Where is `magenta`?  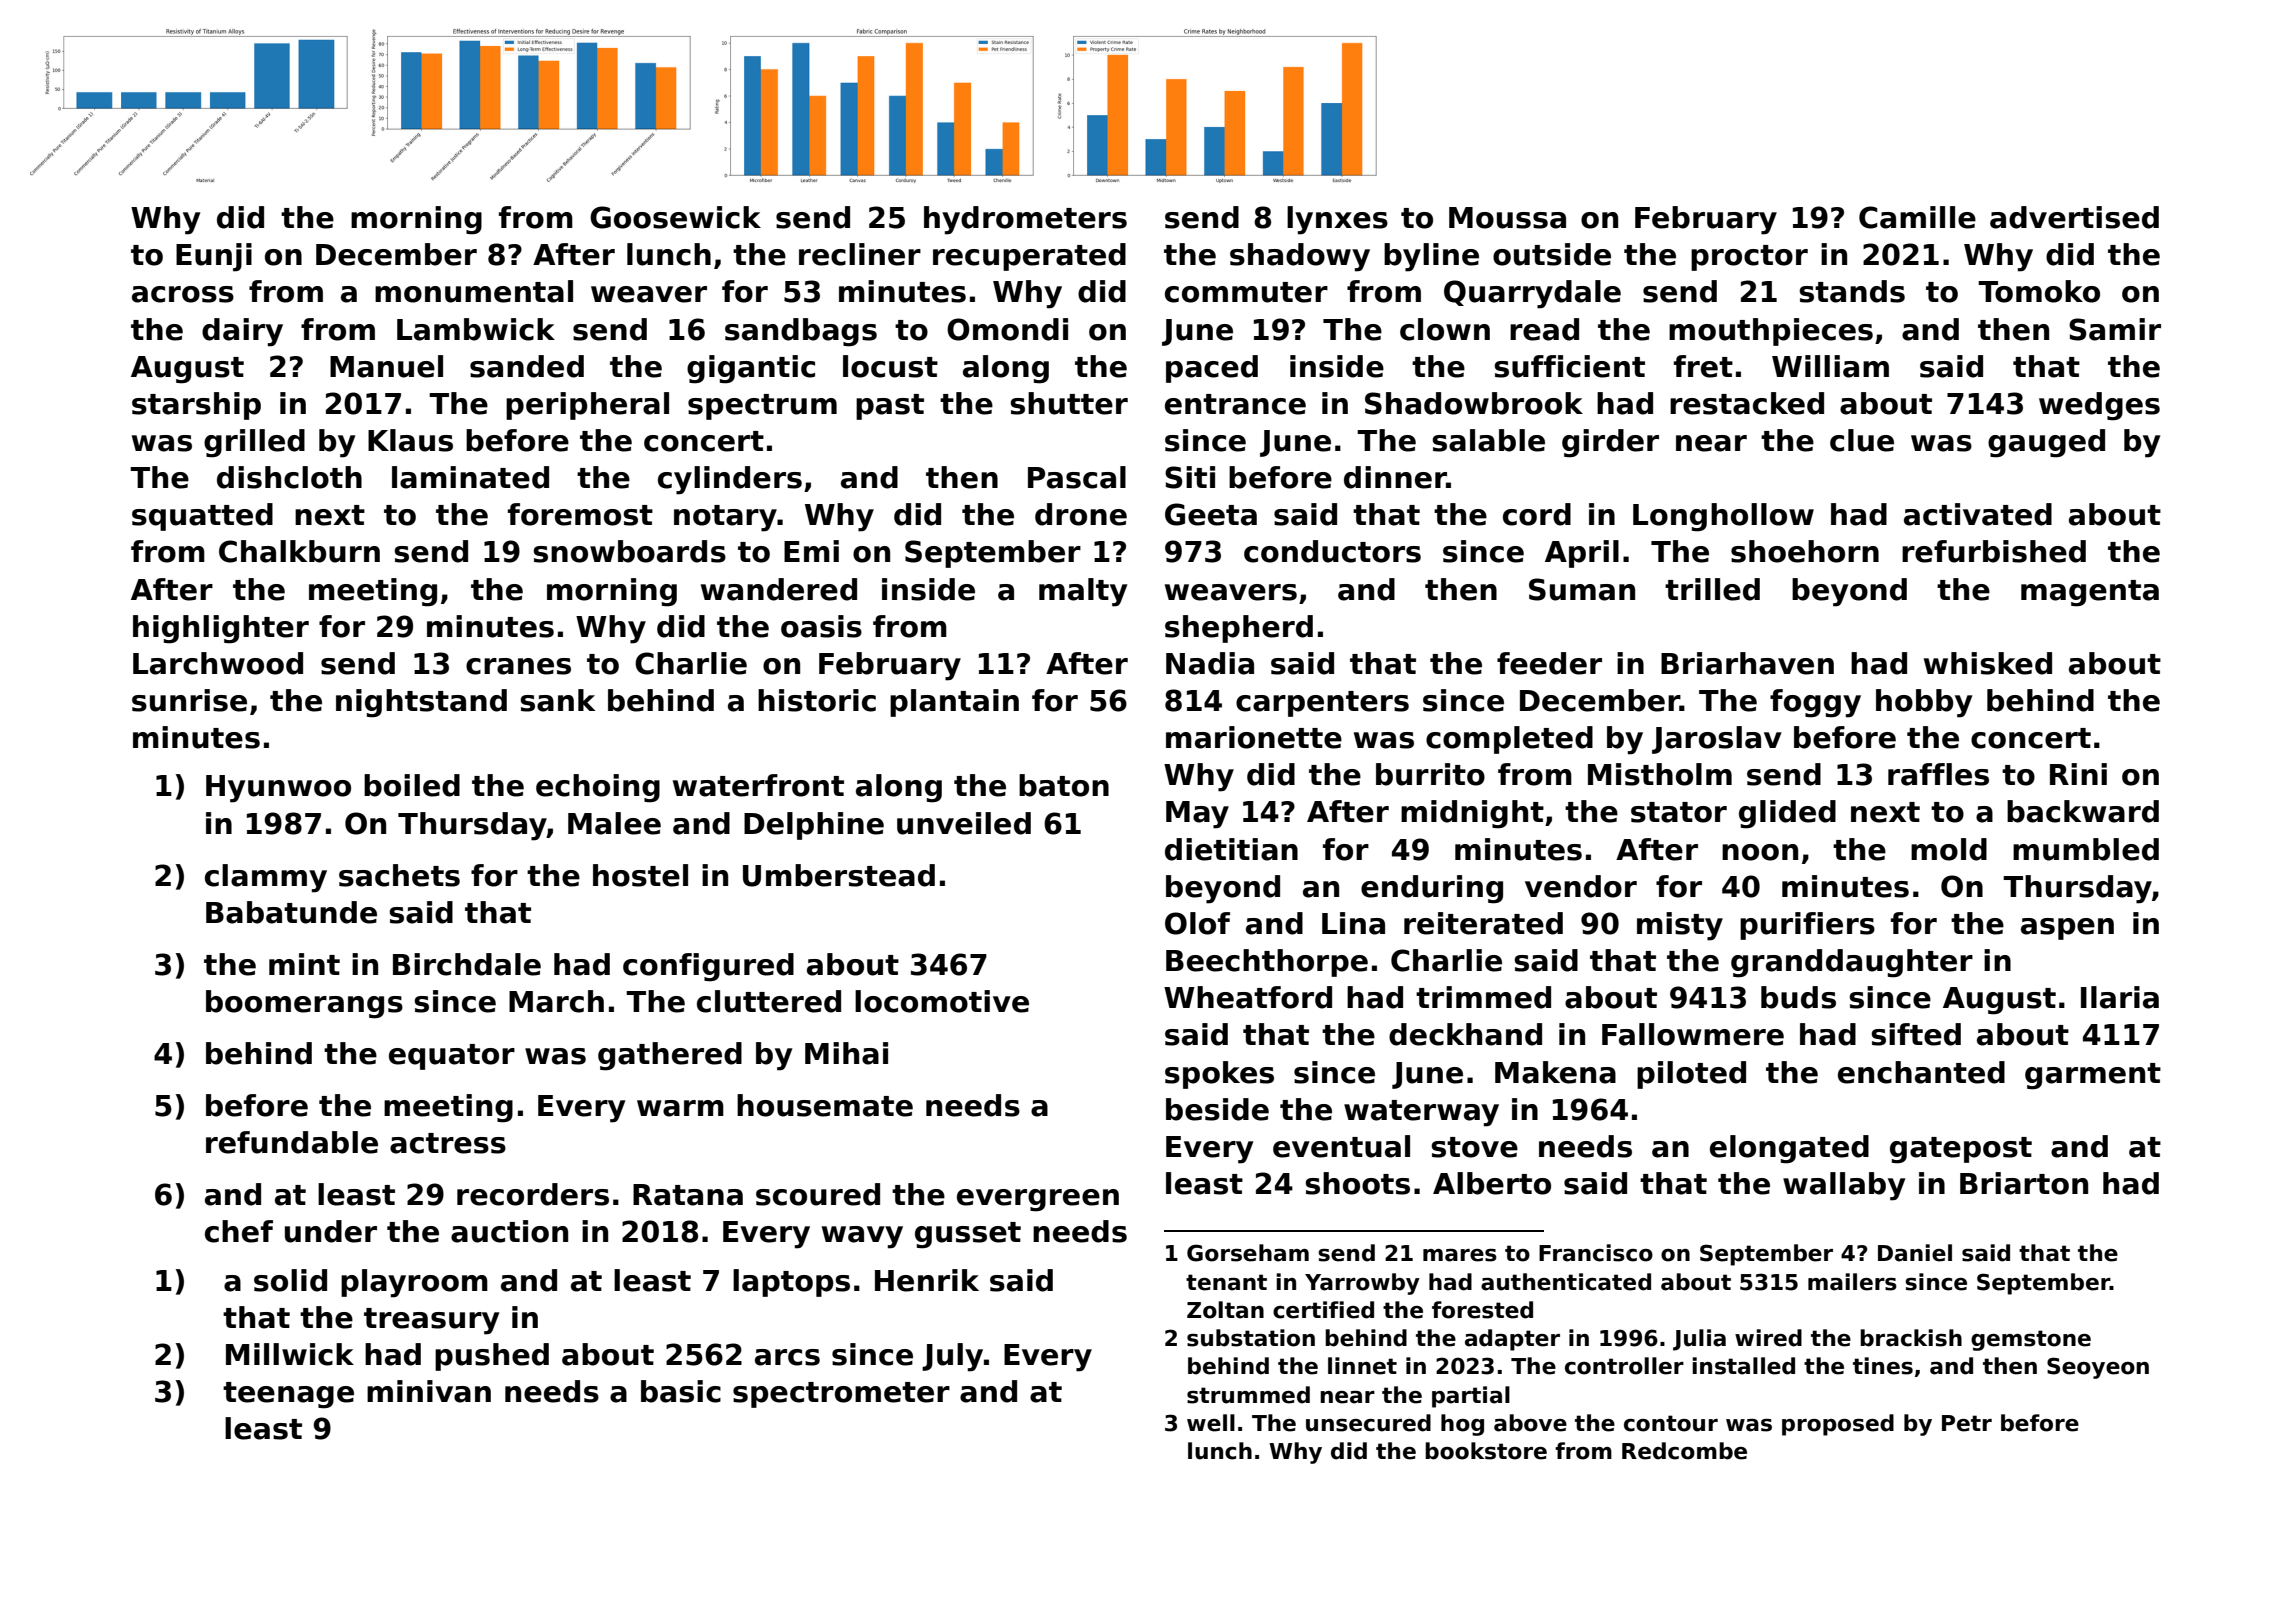
magenta is located at coordinates (2090, 593).
